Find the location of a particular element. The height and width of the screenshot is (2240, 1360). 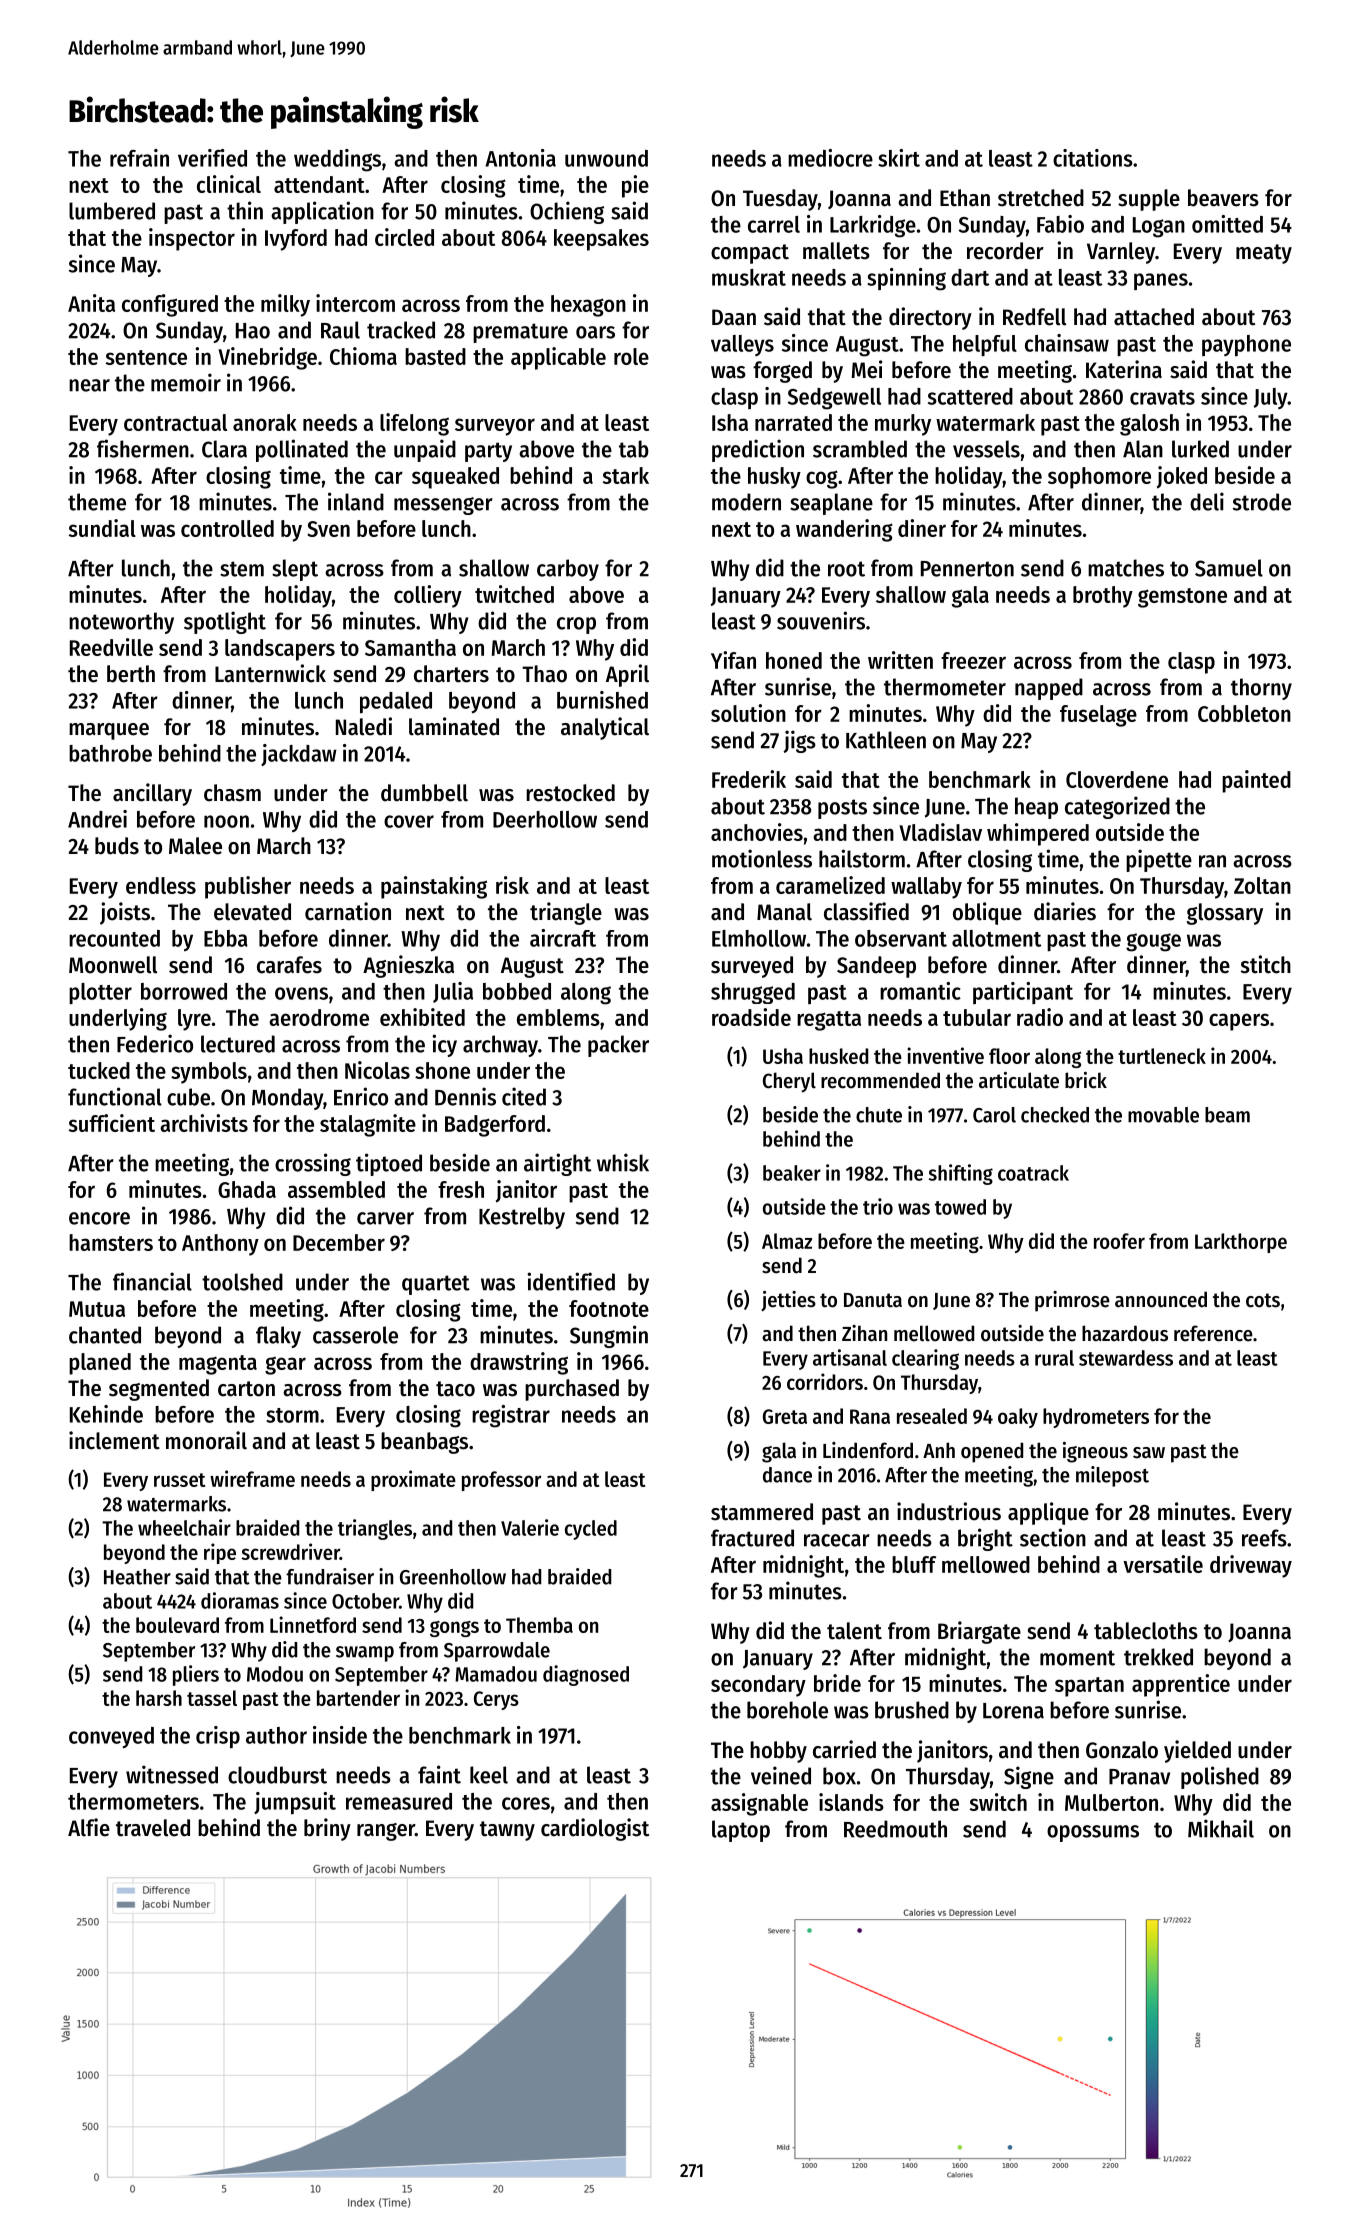

toolshed is located at coordinates (242, 1282).
